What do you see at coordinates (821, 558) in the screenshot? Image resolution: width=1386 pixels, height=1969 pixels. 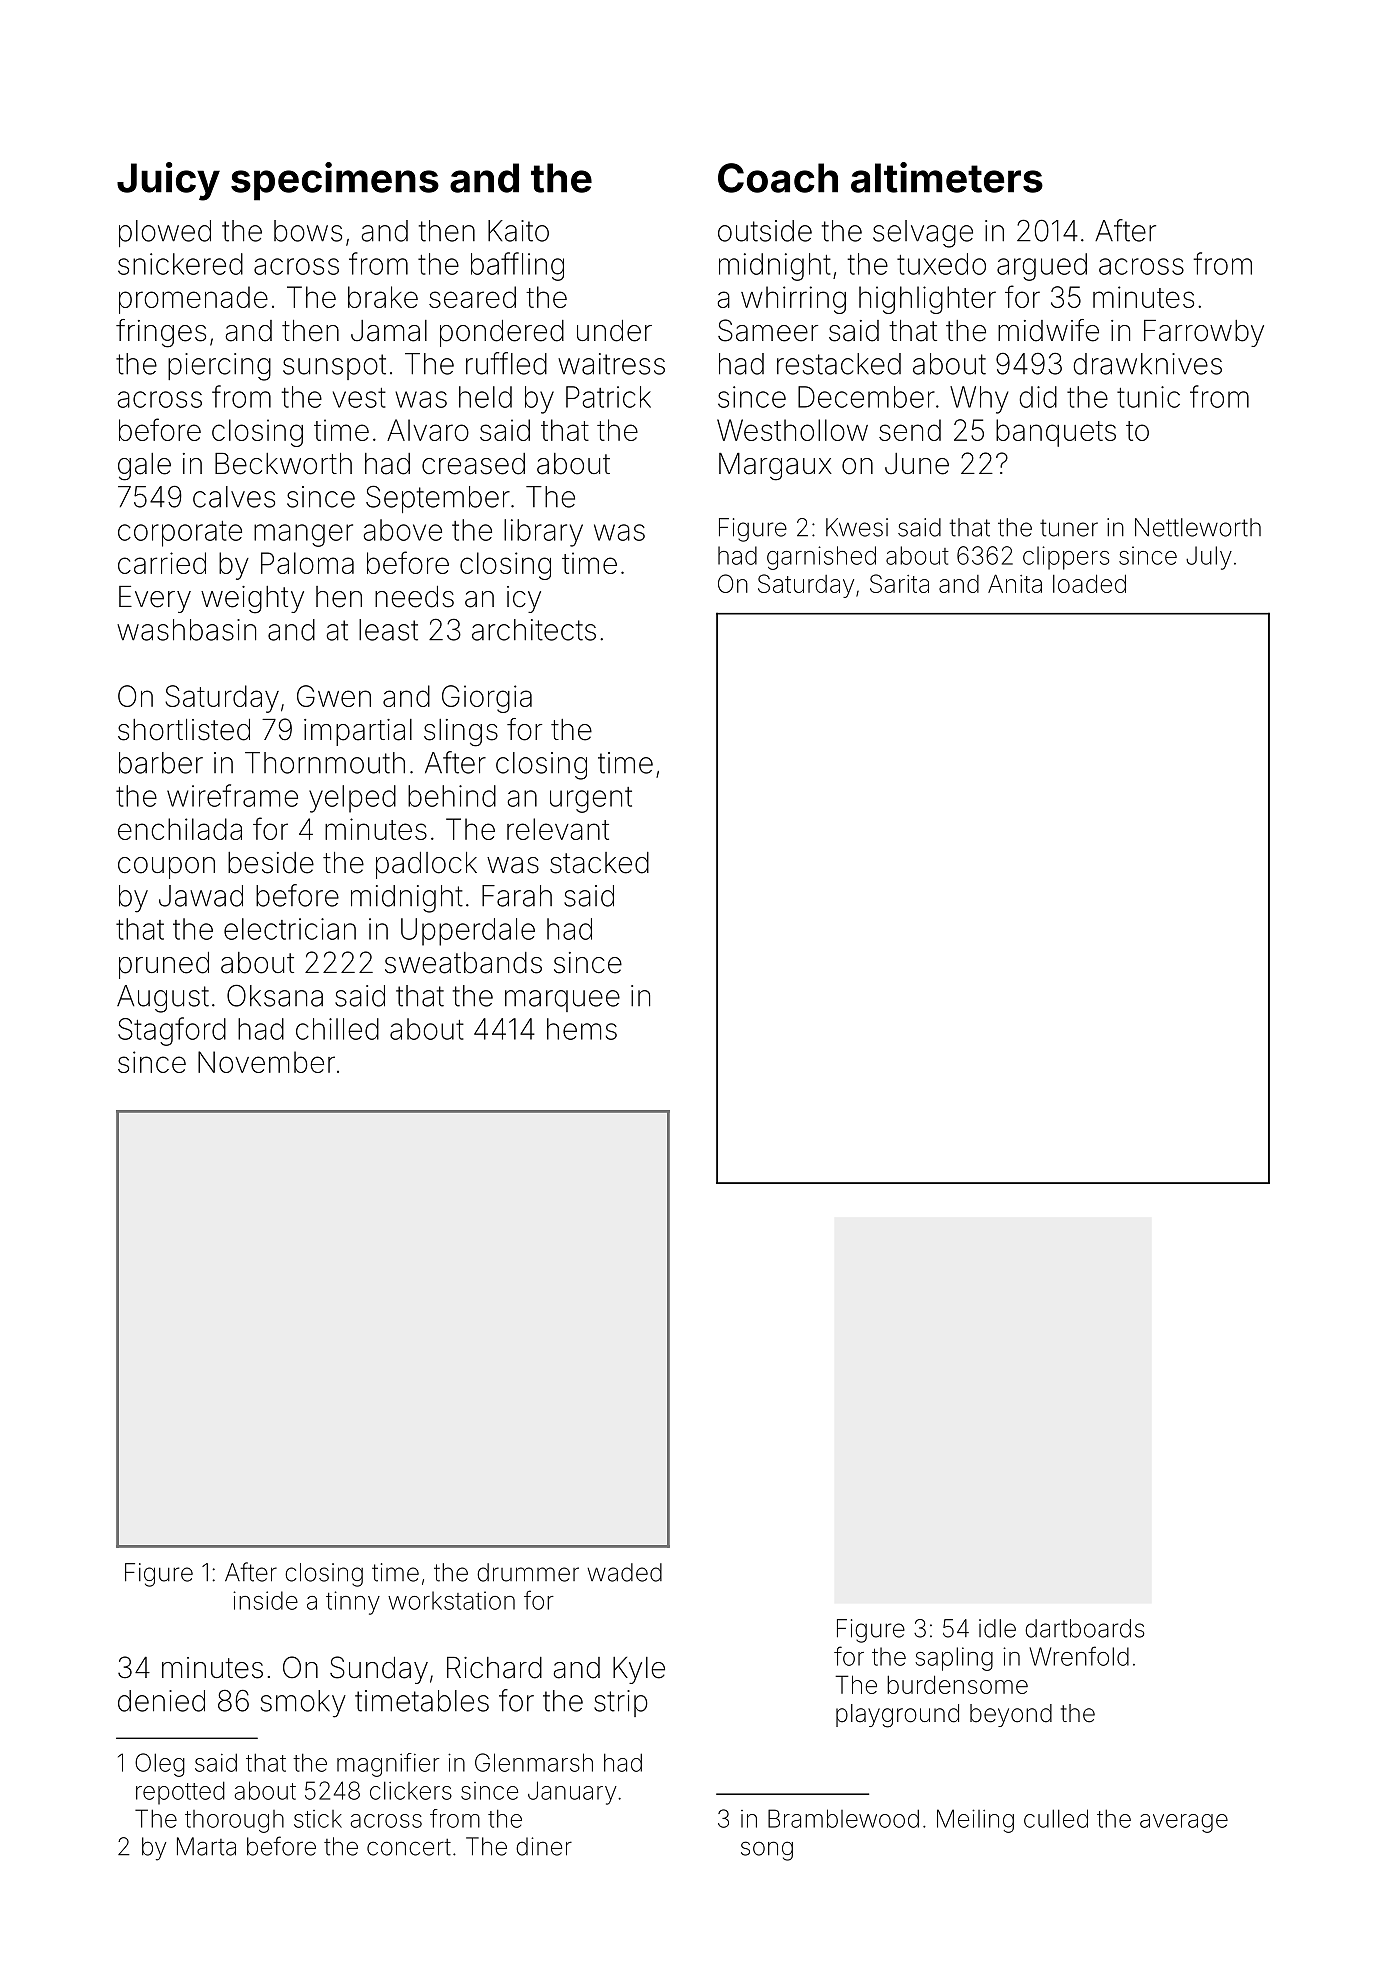 I see `garnished` at bounding box center [821, 558].
